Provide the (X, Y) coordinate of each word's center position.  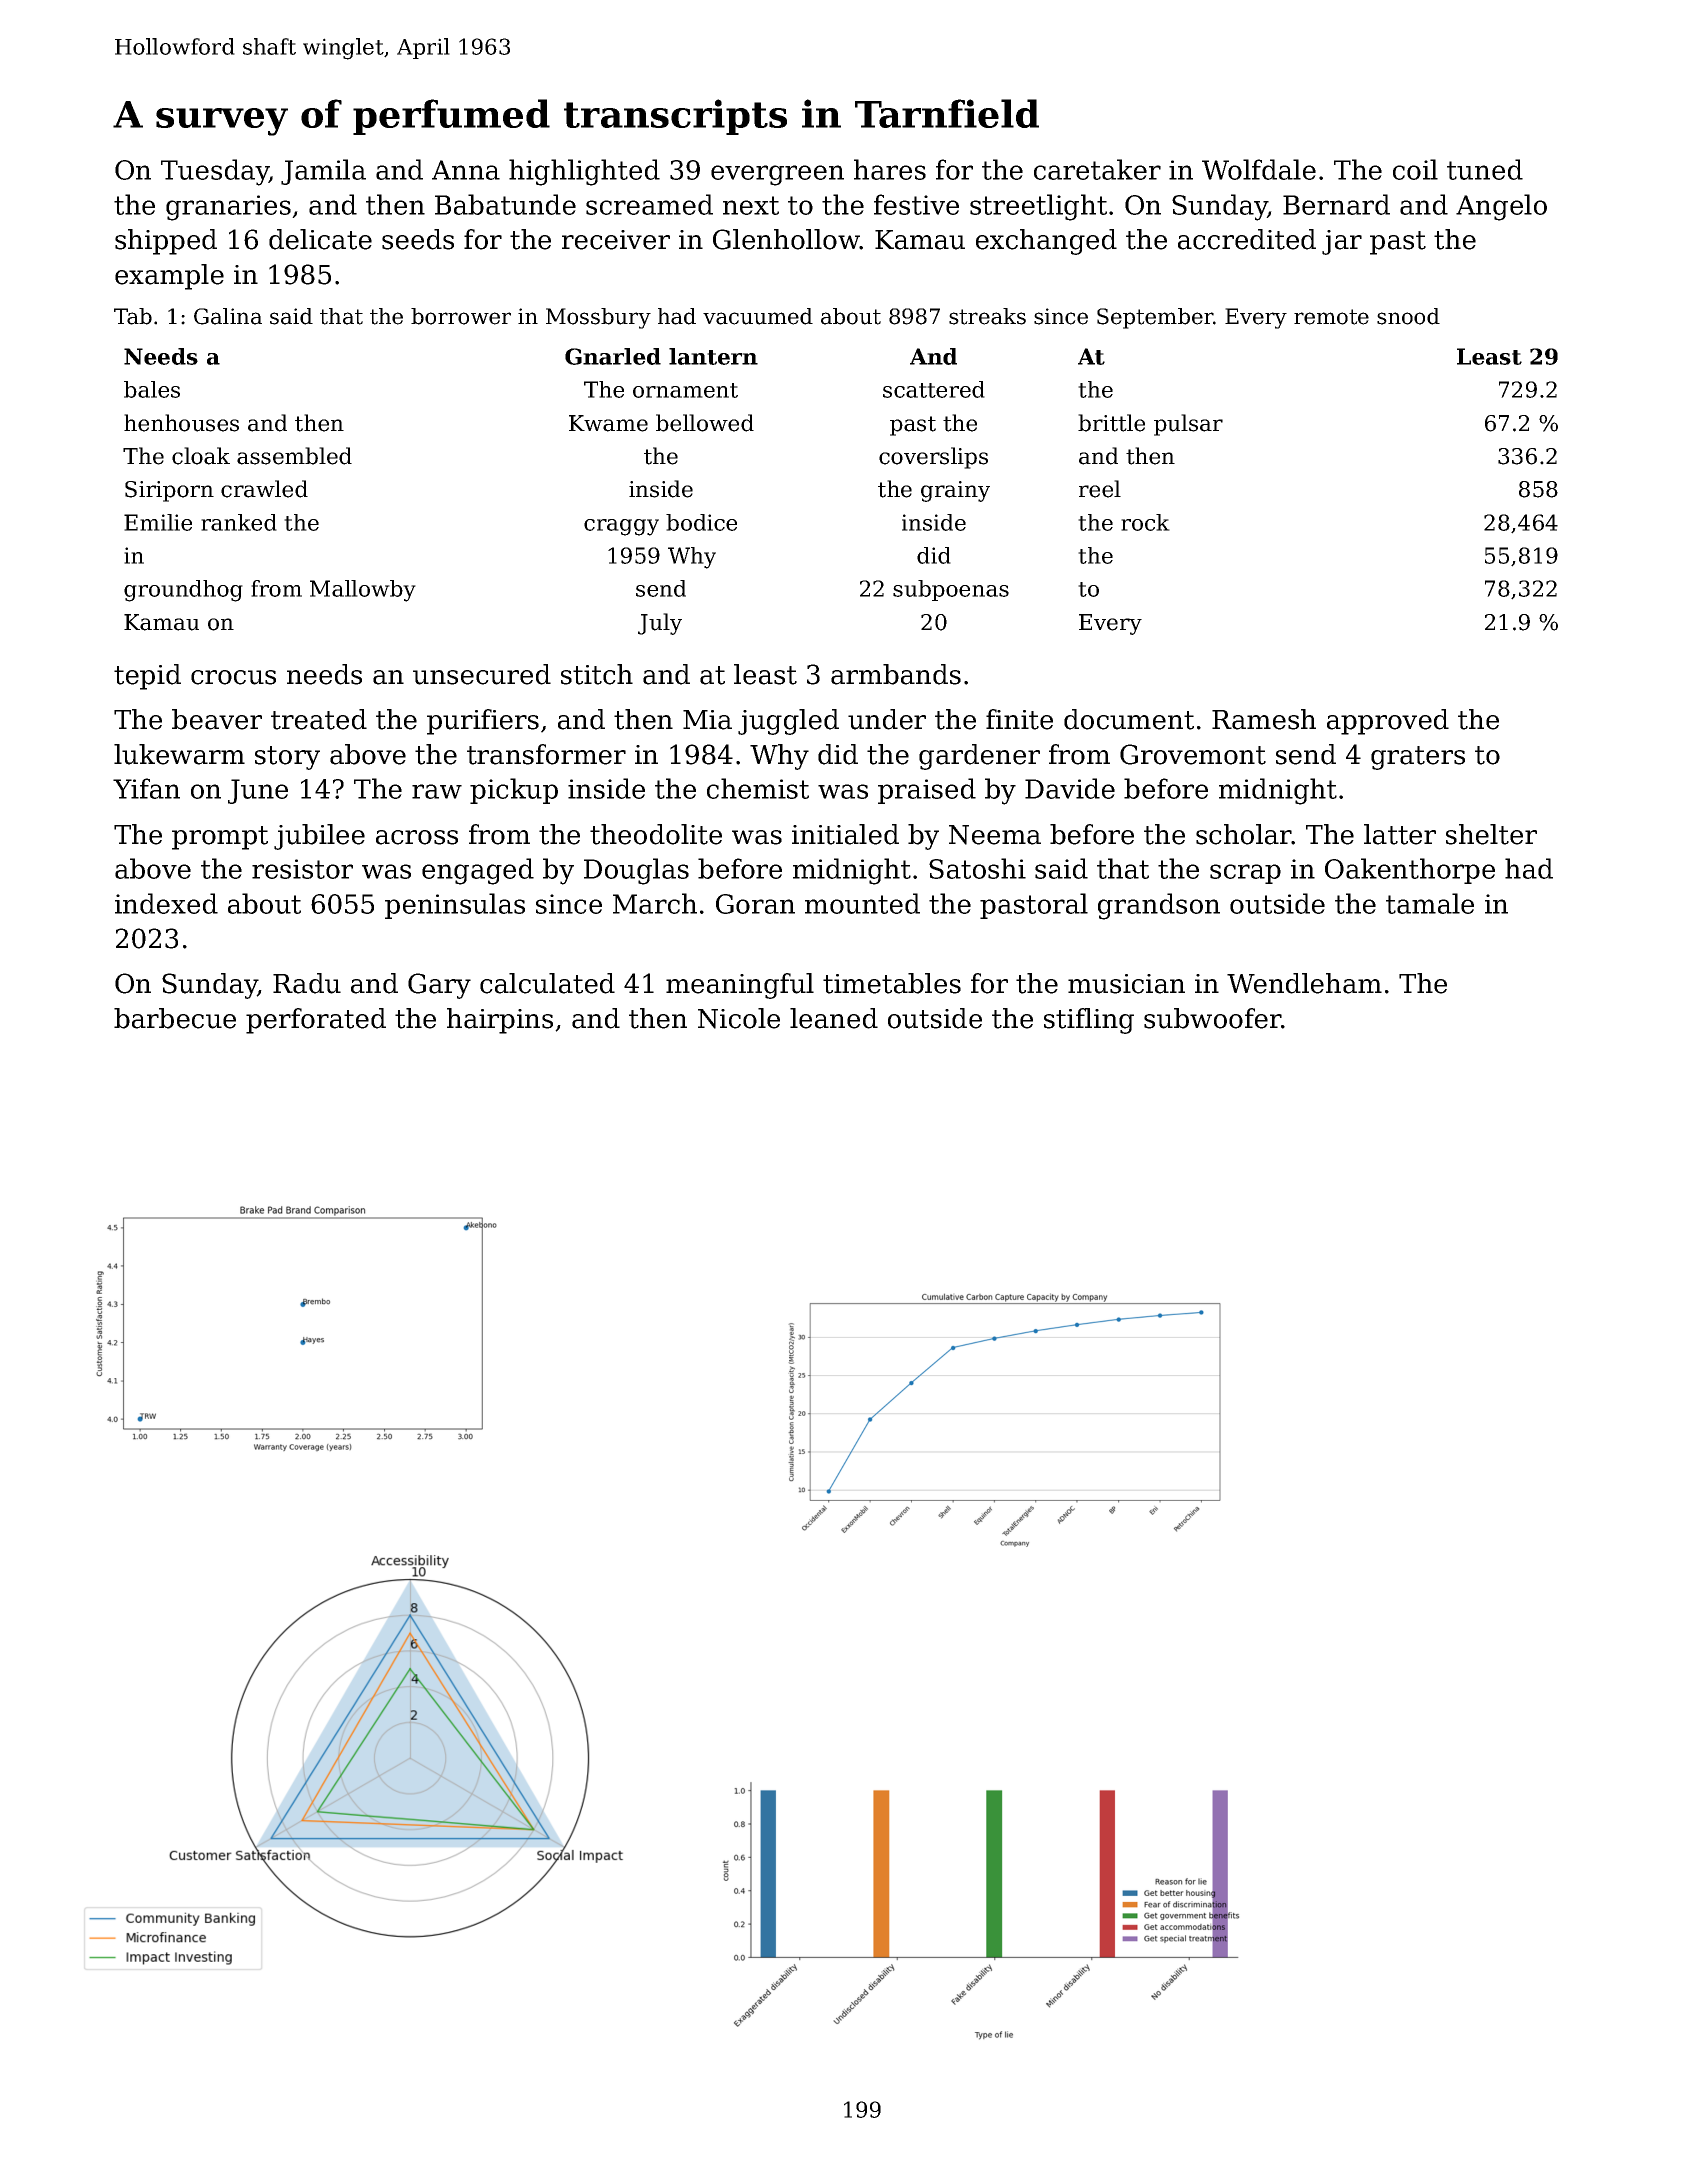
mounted (862, 903)
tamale (1430, 903)
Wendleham (1304, 983)
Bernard (1336, 204)
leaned (834, 1018)
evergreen (777, 175)
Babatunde (505, 204)
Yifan (146, 788)
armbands (896, 674)
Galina (228, 316)
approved (1388, 722)
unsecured (482, 674)
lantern (713, 356)
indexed (166, 903)
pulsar (1188, 425)
